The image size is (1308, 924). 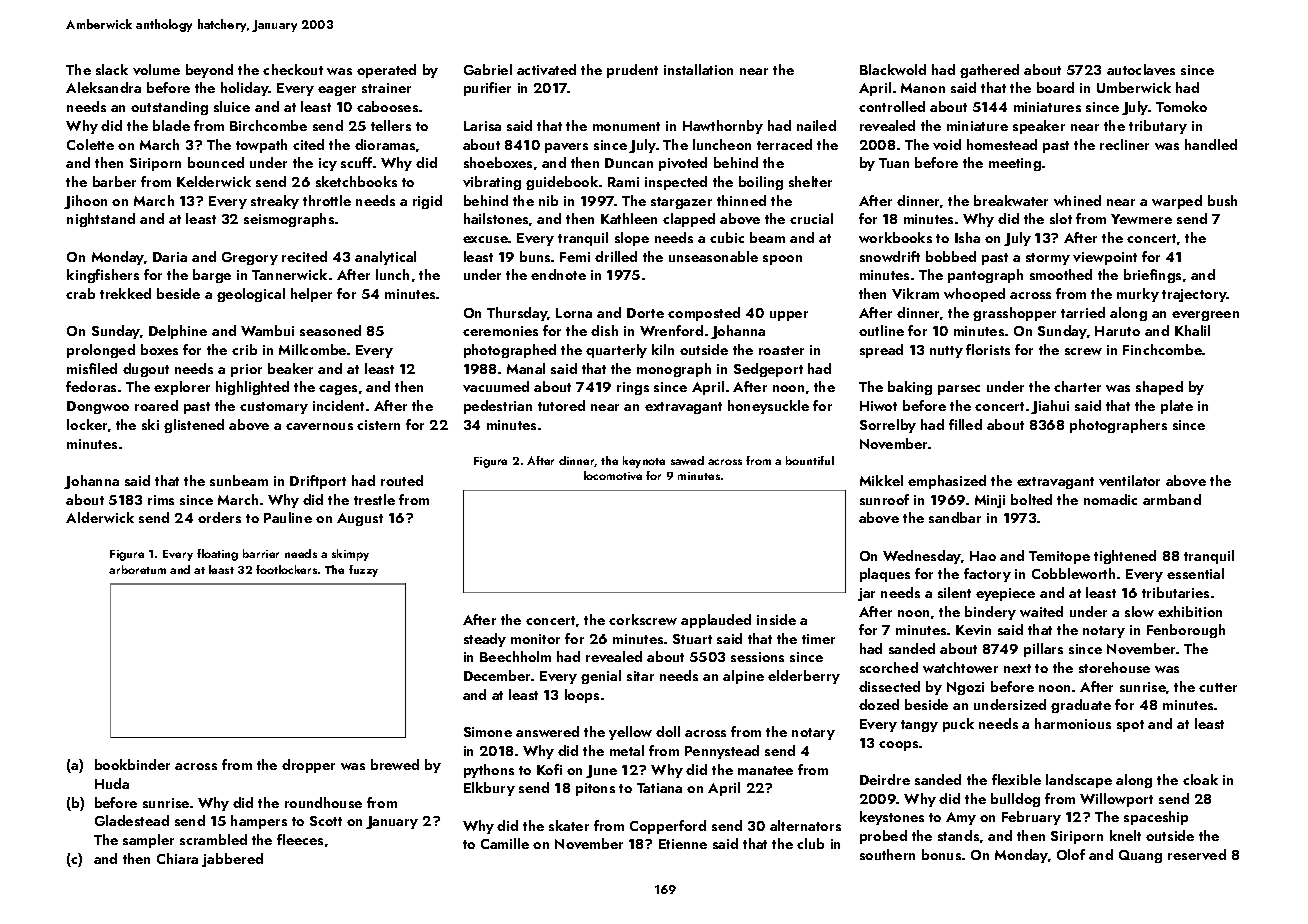 I want to click on pedestrian, so click(x=498, y=407).
